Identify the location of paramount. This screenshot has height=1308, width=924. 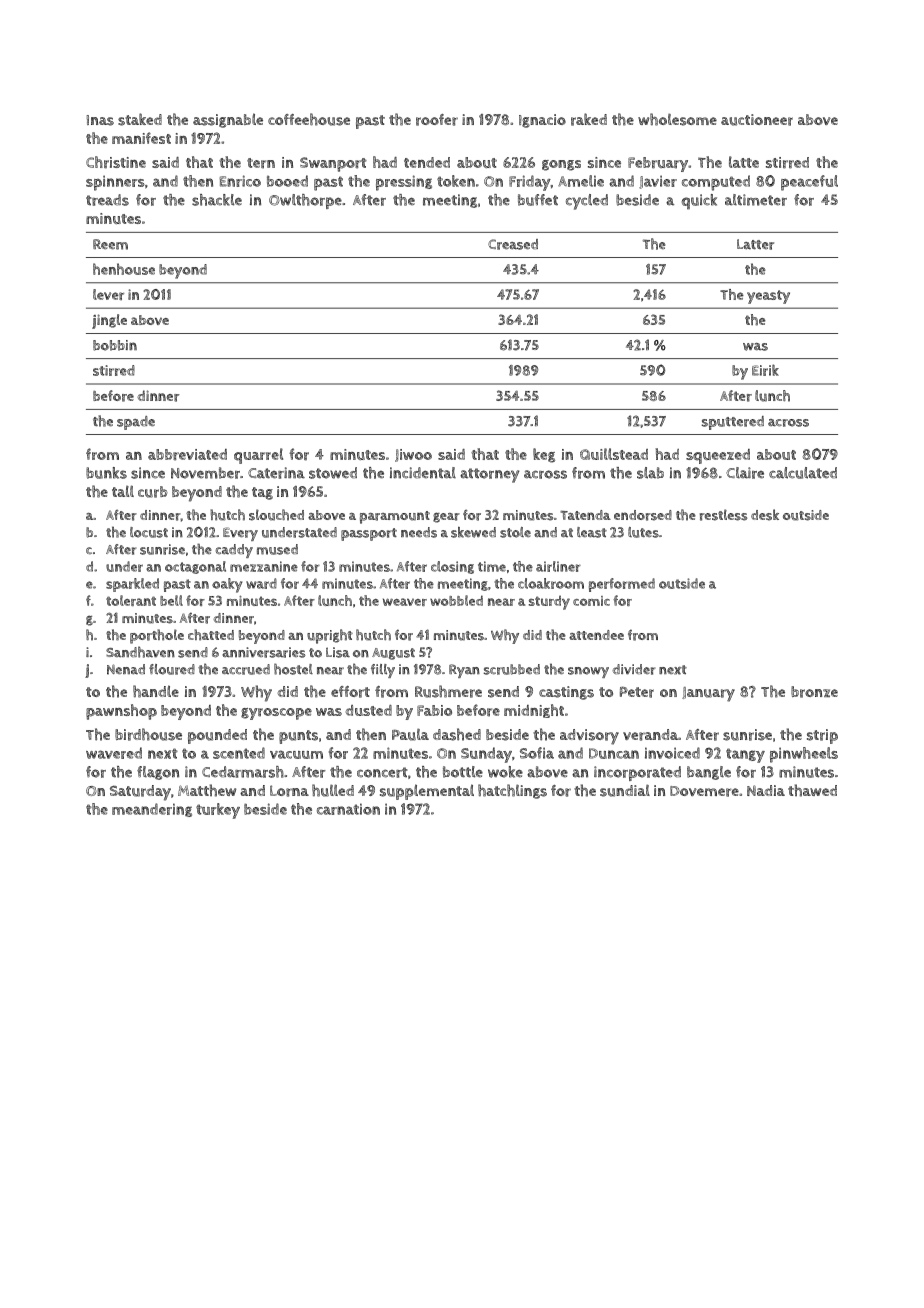
(395, 517).
